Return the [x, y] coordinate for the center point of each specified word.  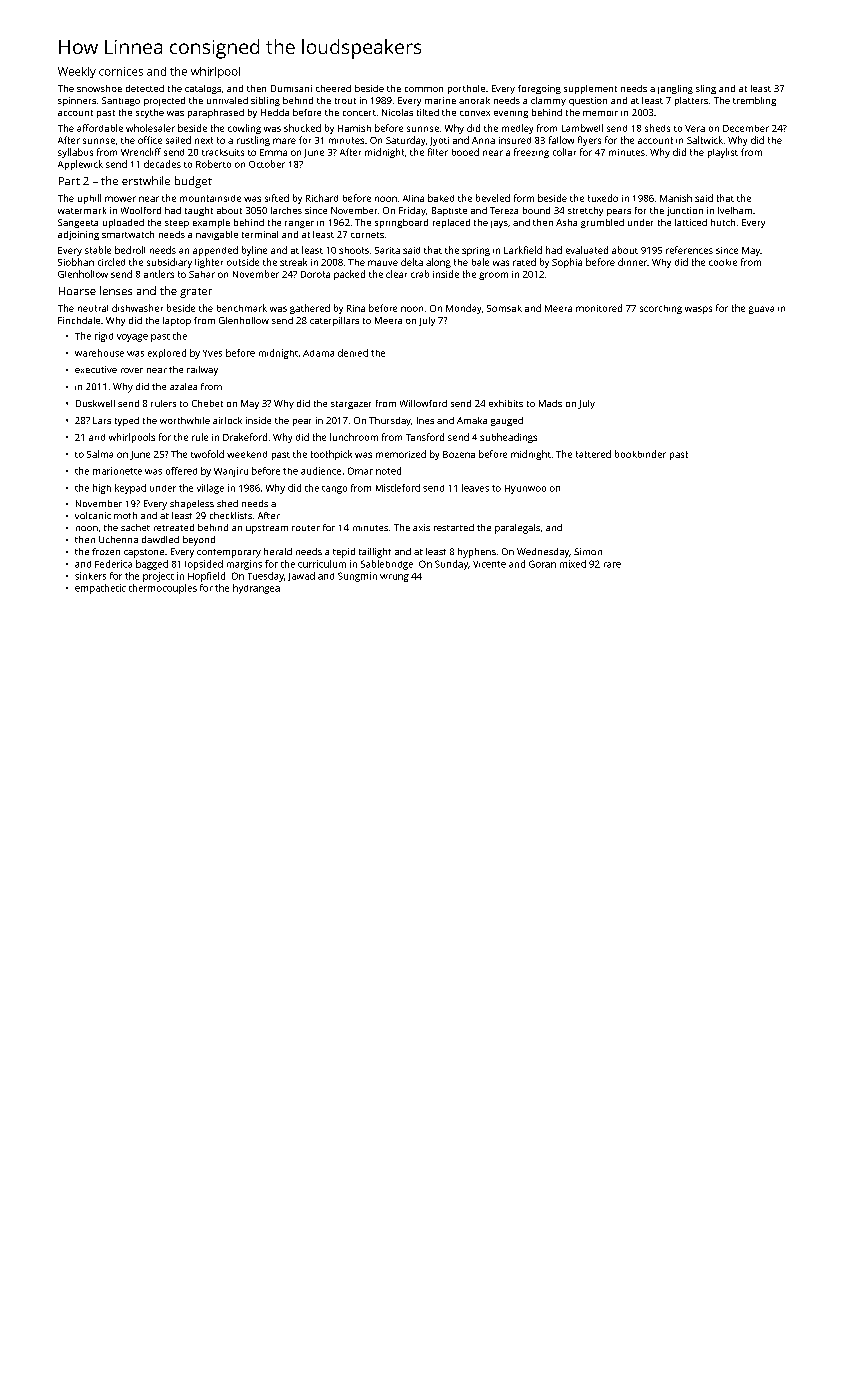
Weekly [77, 72]
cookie [723, 262]
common [424, 89]
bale [480, 262]
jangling [675, 89]
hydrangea [256, 589]
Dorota [315, 274]
